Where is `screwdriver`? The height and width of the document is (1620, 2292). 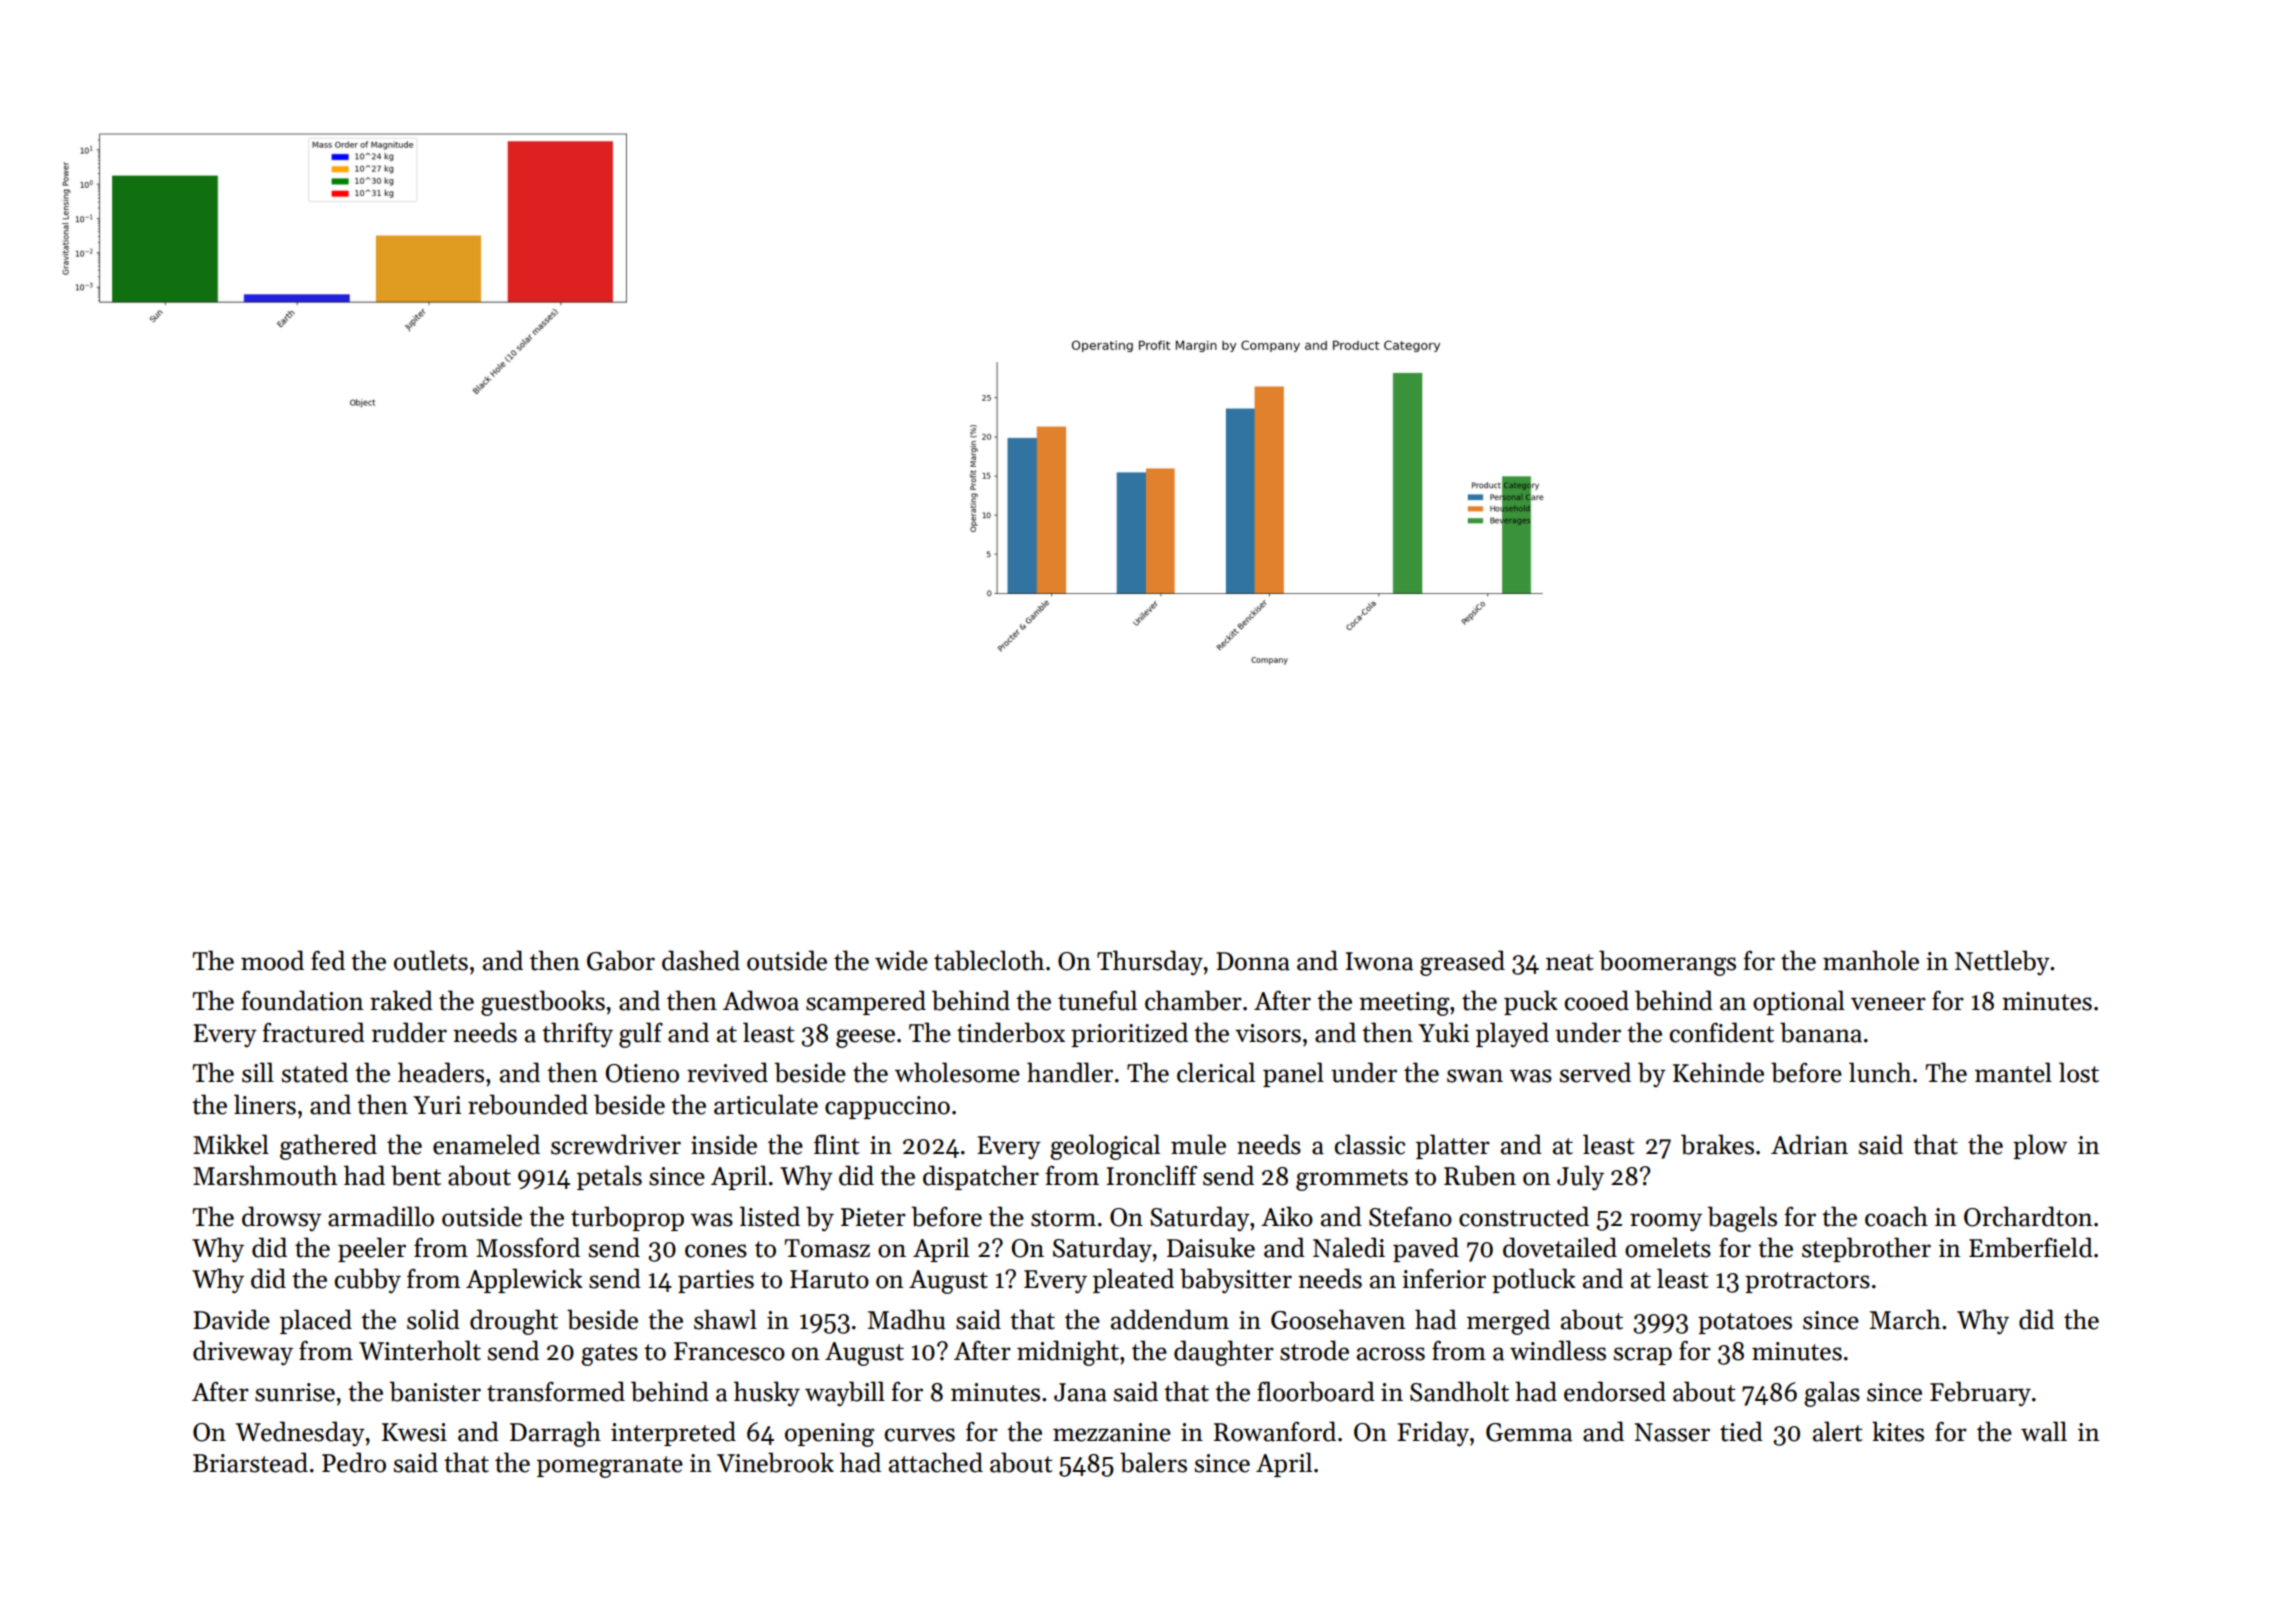
screwdriver is located at coordinates (616, 1144).
